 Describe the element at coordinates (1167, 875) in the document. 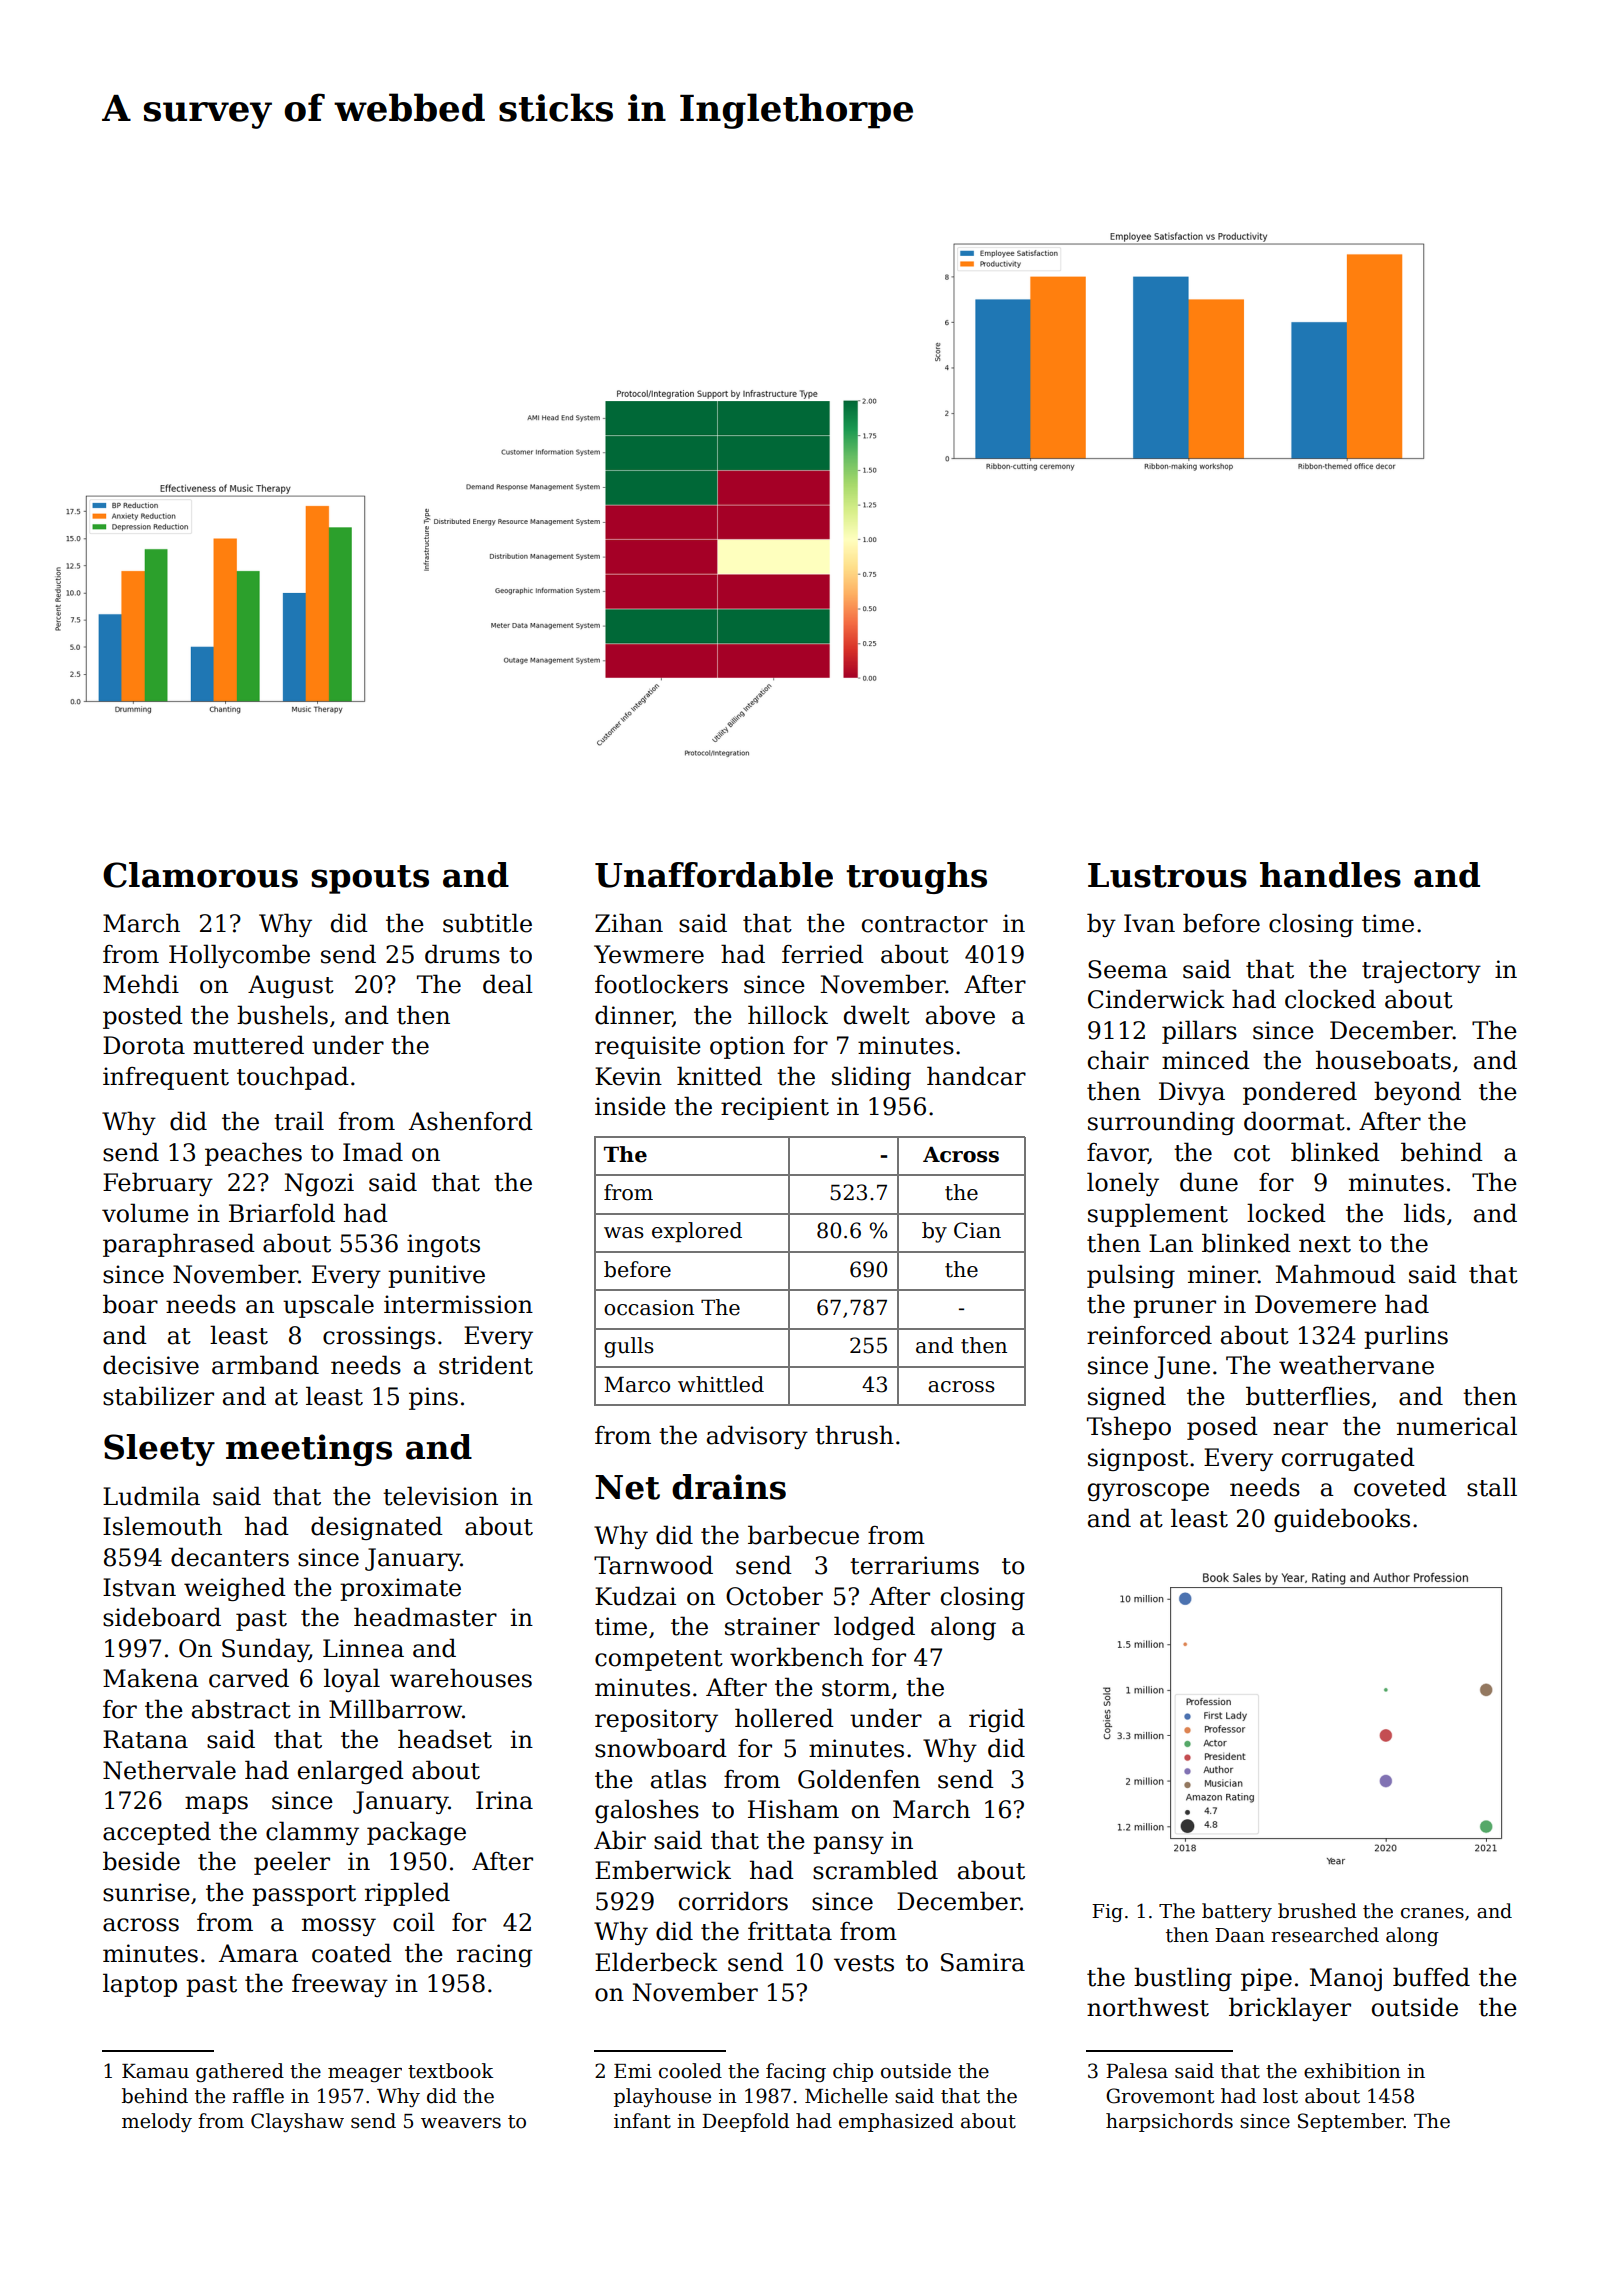

I see `Lustrous` at that location.
